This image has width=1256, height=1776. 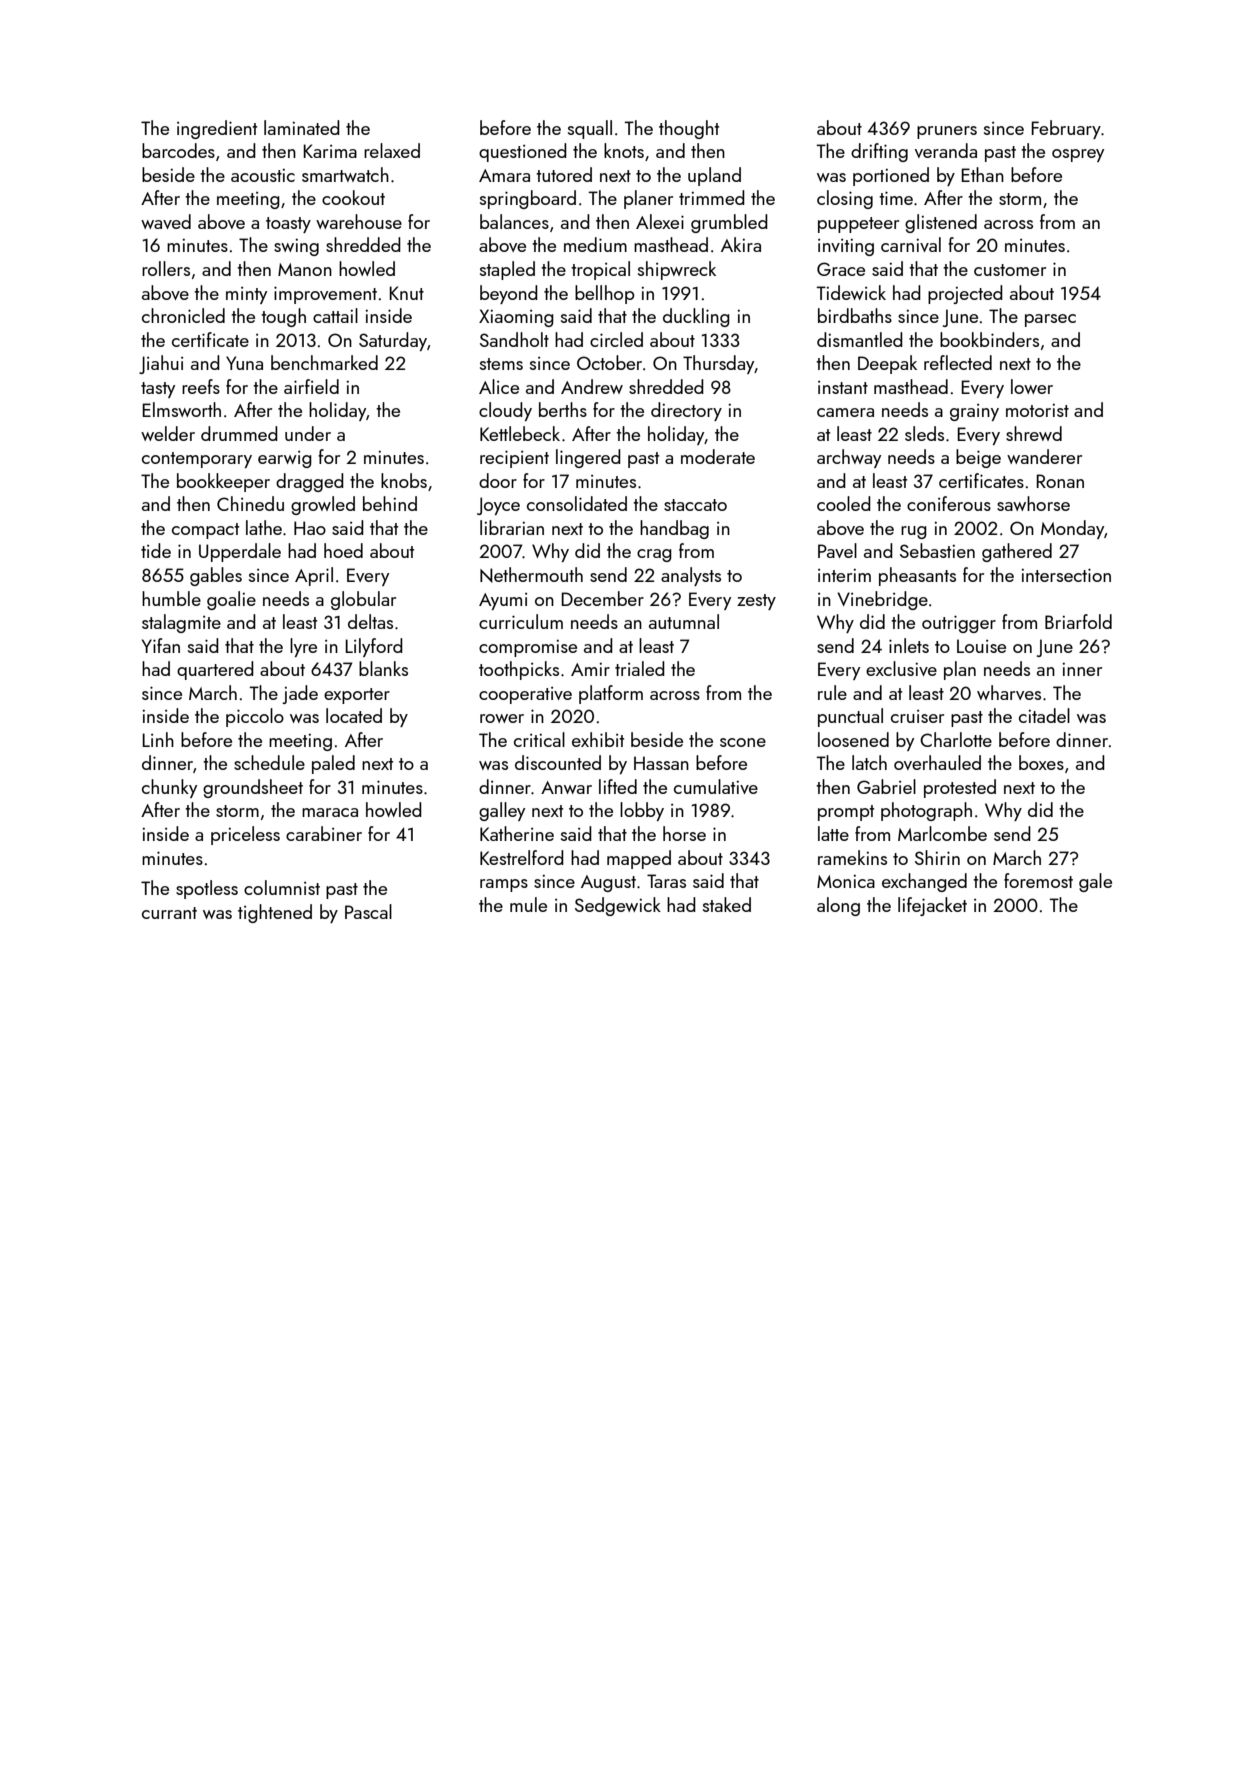 I want to click on thought, so click(x=689, y=129).
